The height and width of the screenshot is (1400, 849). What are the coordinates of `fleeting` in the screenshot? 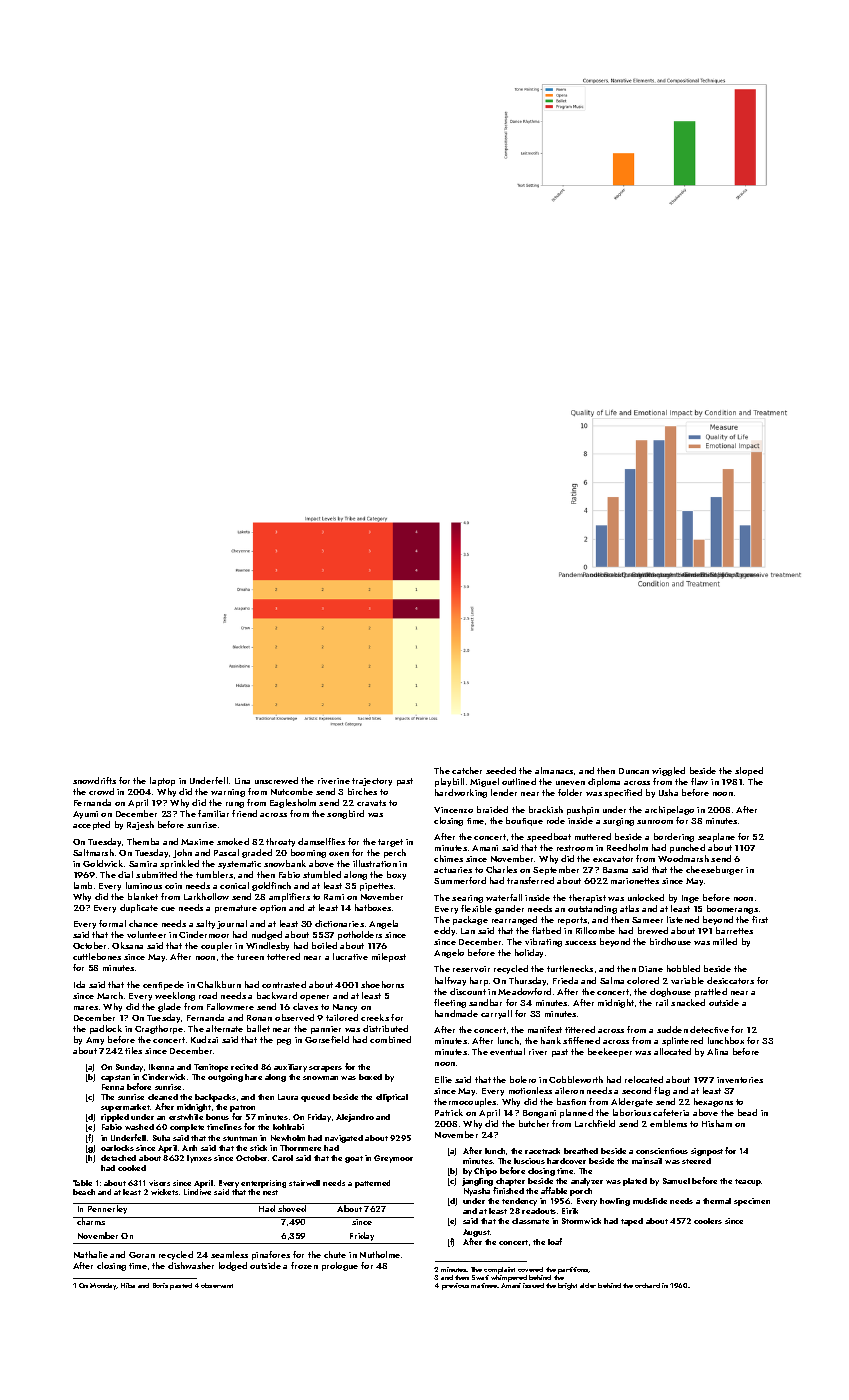 It's located at (450, 1003).
